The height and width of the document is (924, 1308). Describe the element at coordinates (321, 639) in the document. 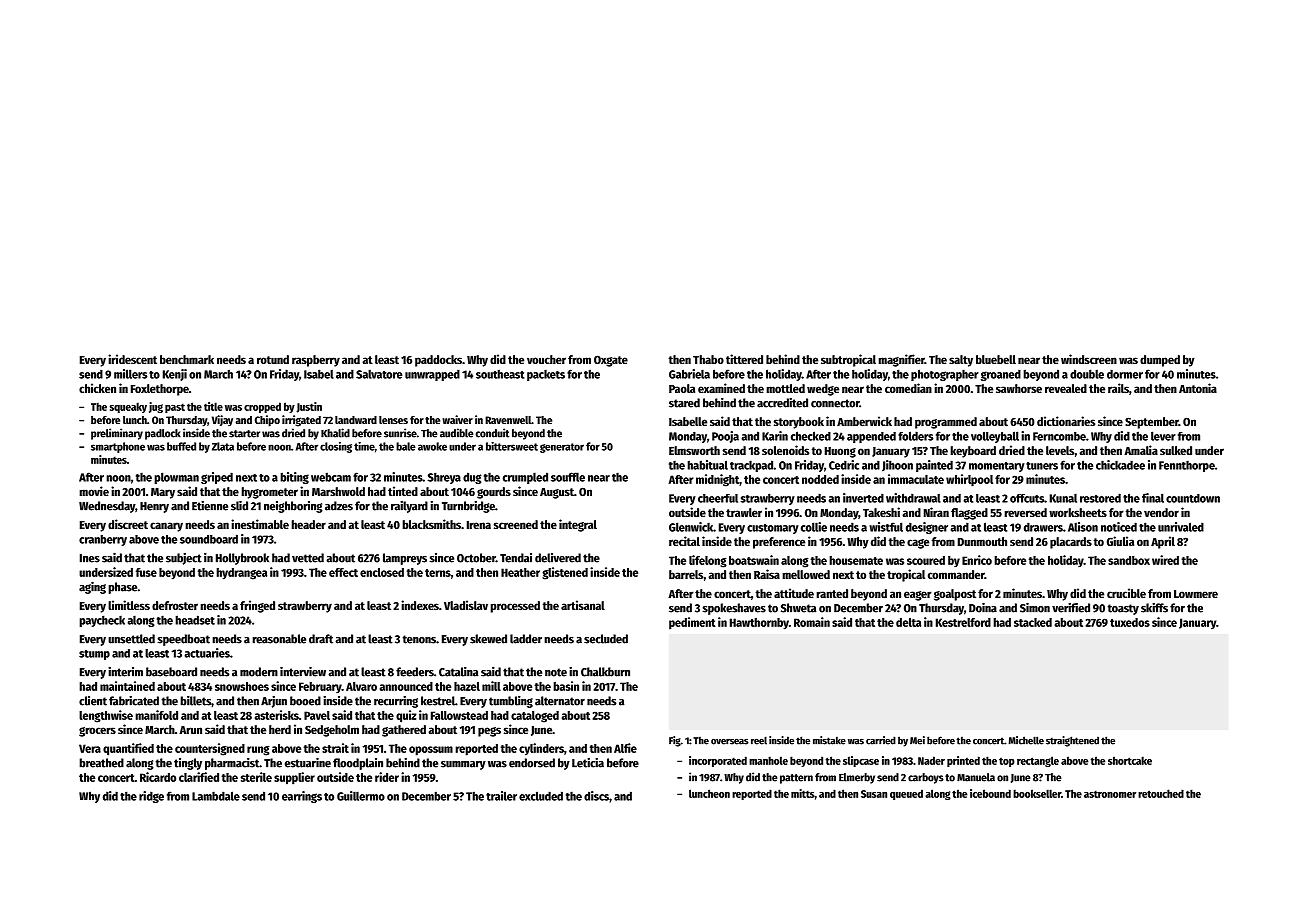

I see `draft` at that location.
